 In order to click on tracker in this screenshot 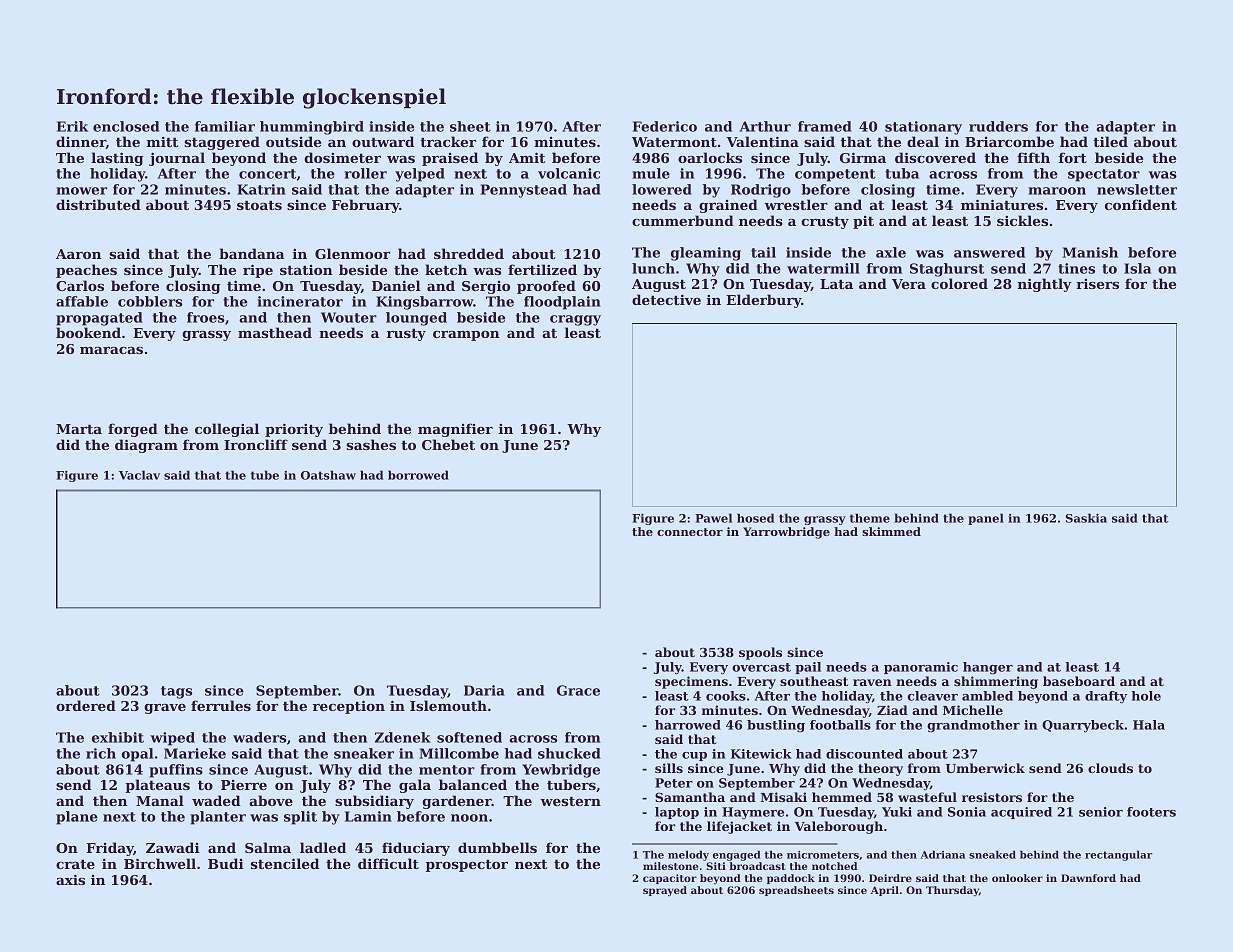, I will do `click(448, 141)`.
